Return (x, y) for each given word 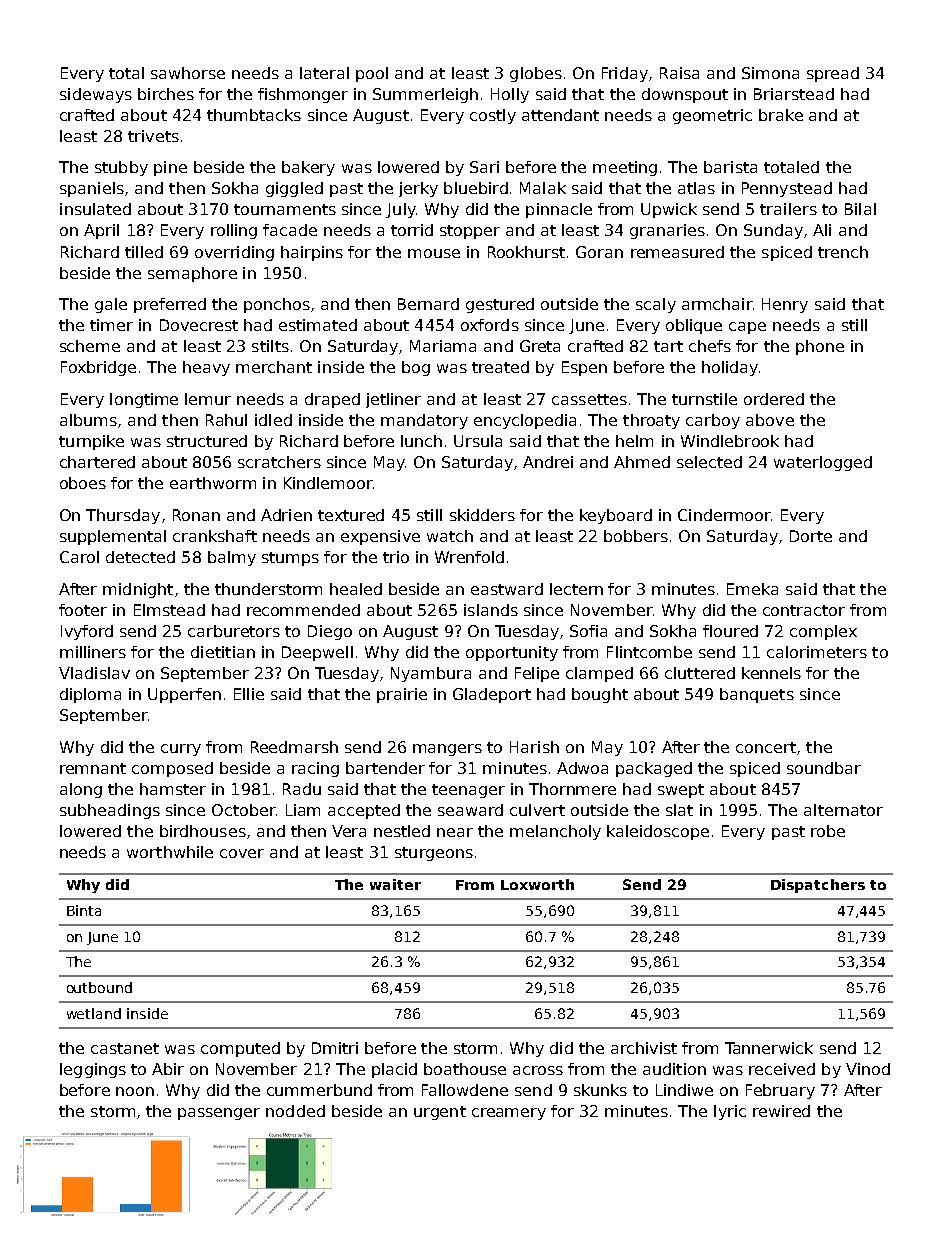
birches (166, 94)
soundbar (824, 768)
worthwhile (170, 852)
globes (536, 74)
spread (833, 74)
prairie (402, 695)
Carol (79, 557)
